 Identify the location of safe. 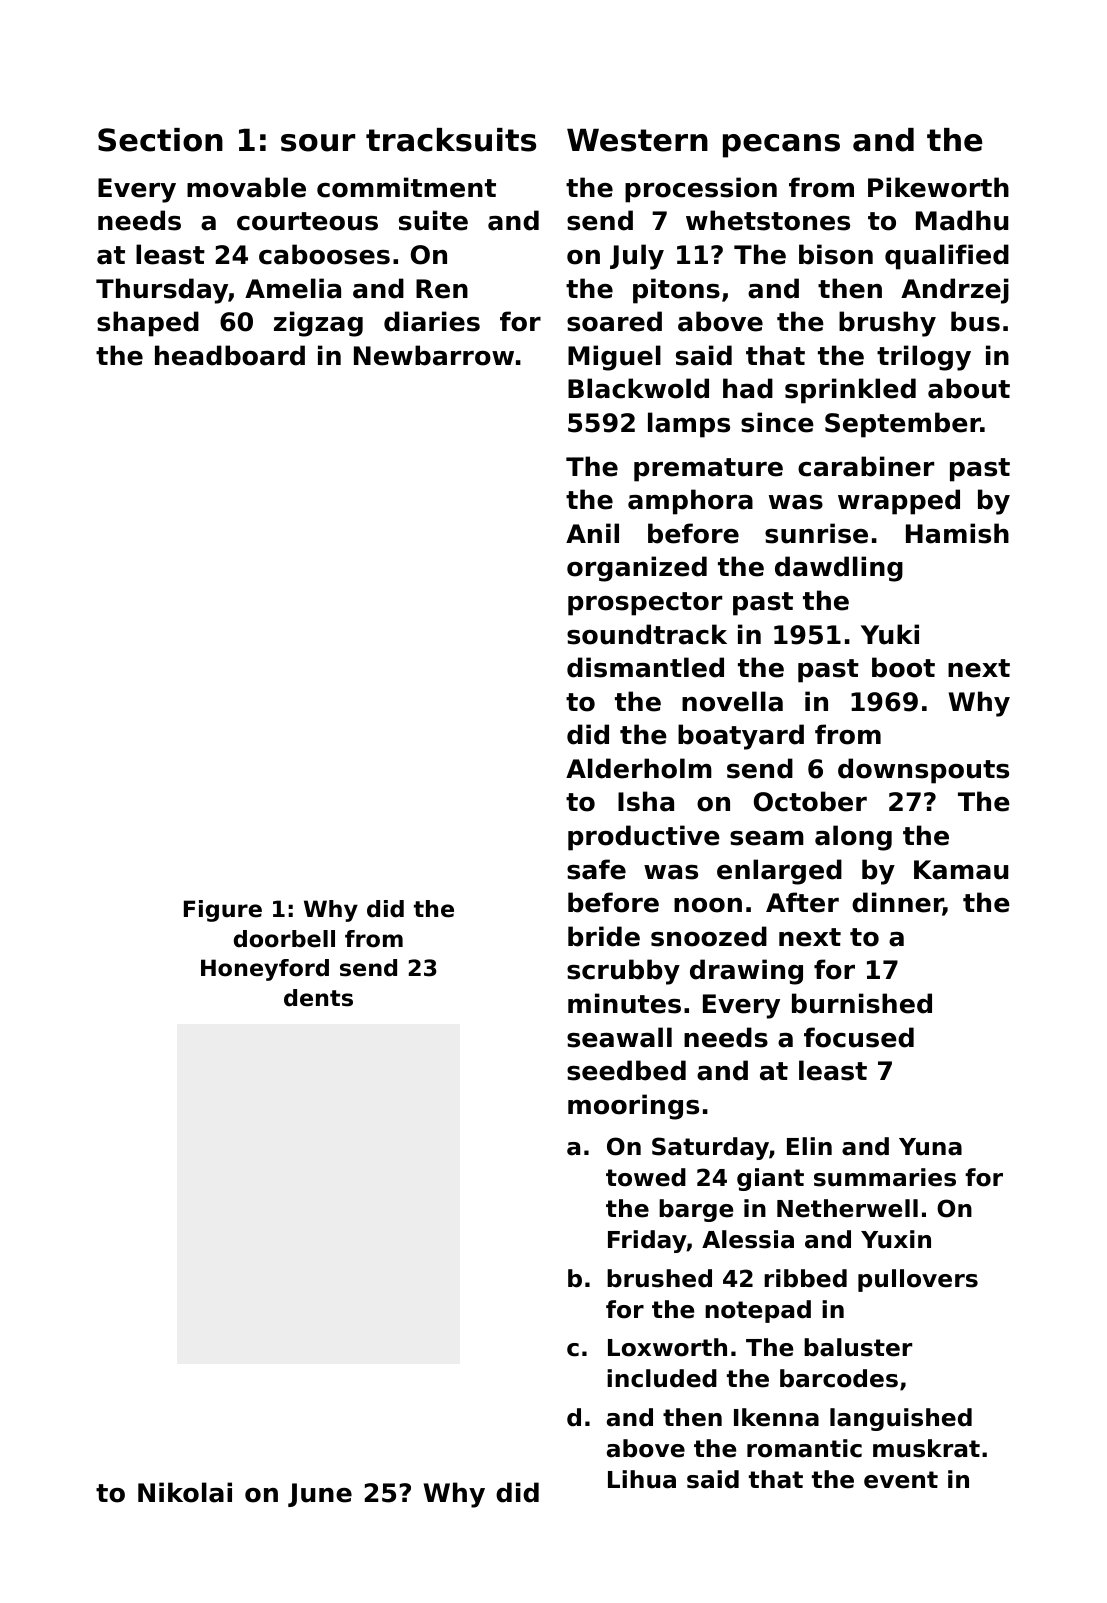
(596, 869).
